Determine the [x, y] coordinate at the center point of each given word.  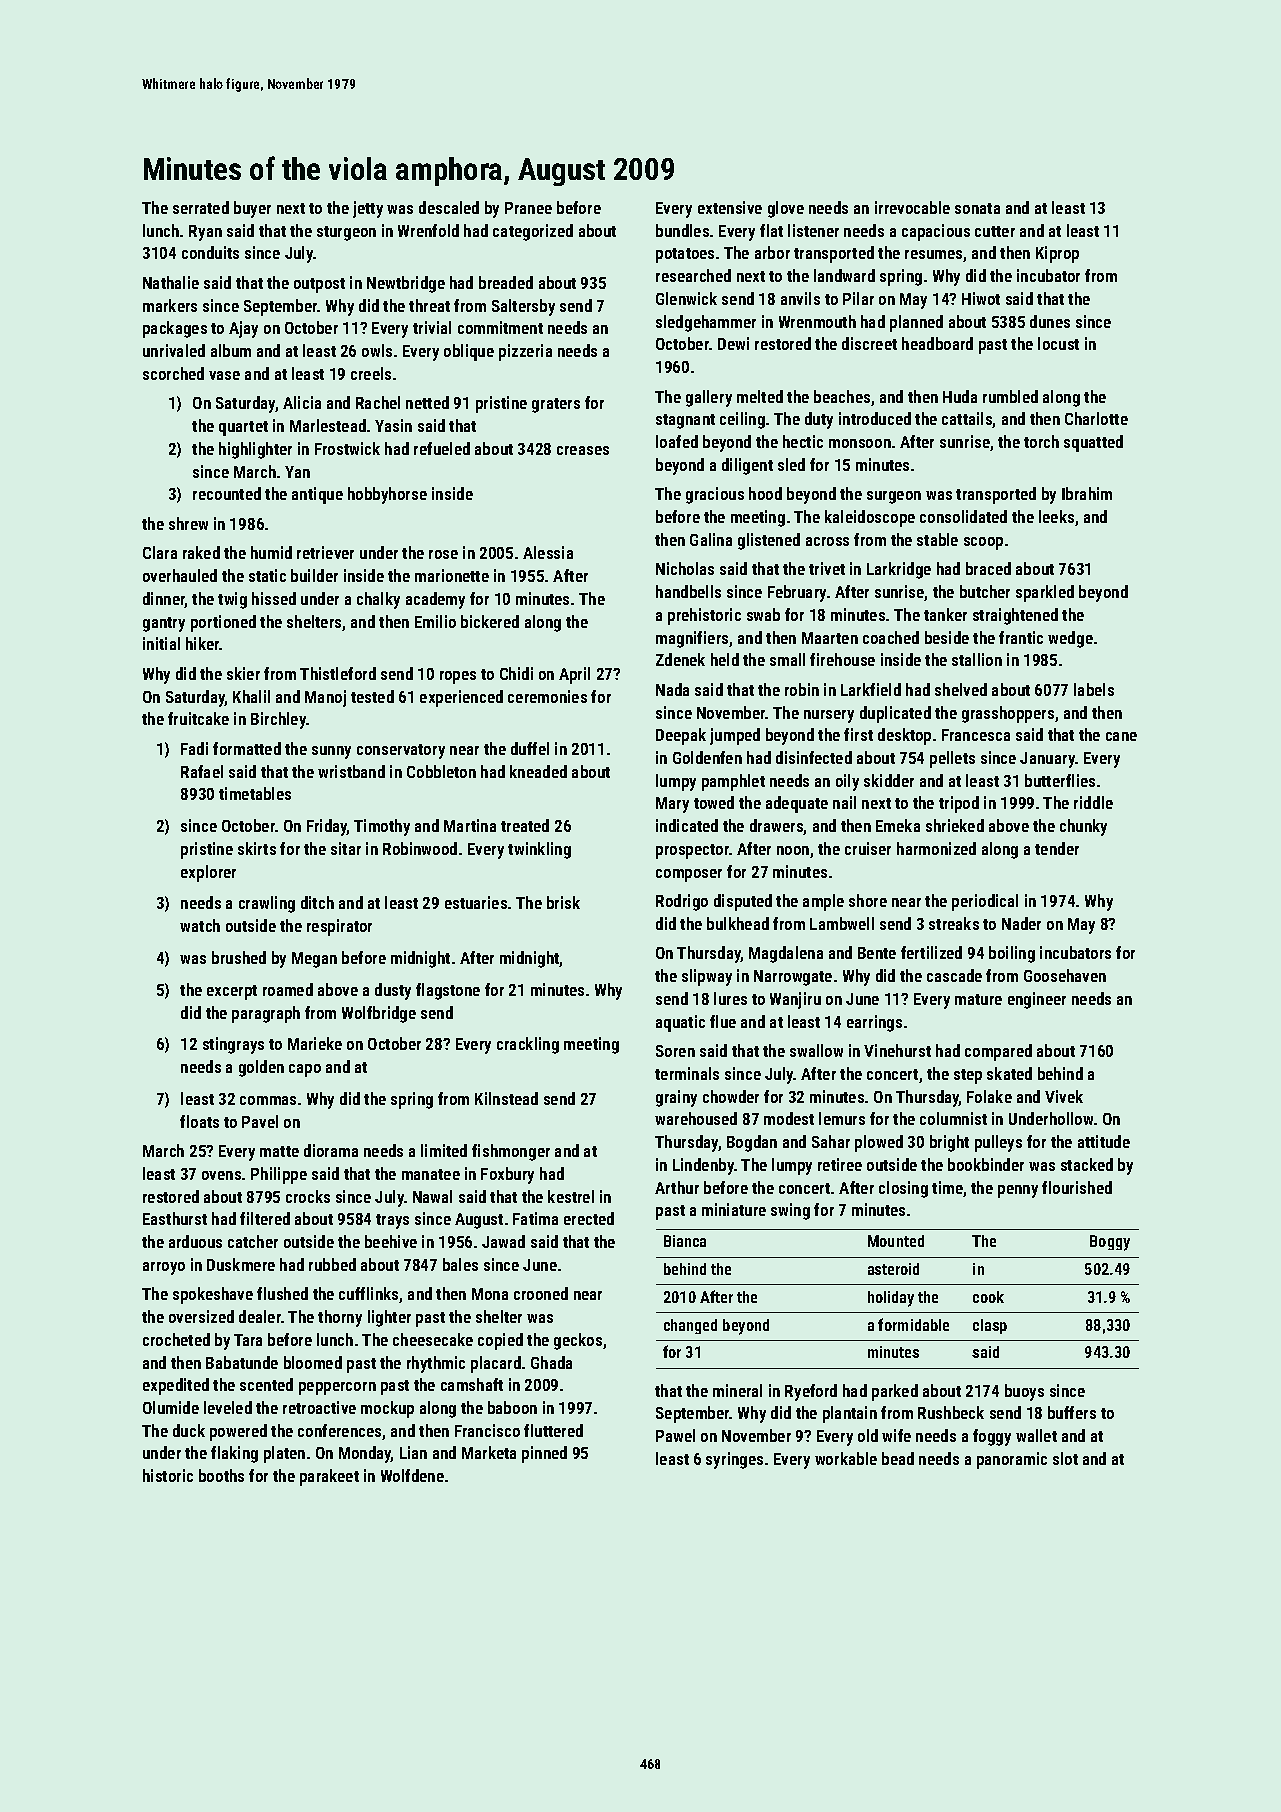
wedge [1070, 639]
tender [1057, 848]
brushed [239, 957]
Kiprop [1057, 254]
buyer [252, 209]
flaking [234, 1454]
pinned [544, 1454]
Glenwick [686, 298]
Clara [160, 552]
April [574, 675]
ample [823, 902]
